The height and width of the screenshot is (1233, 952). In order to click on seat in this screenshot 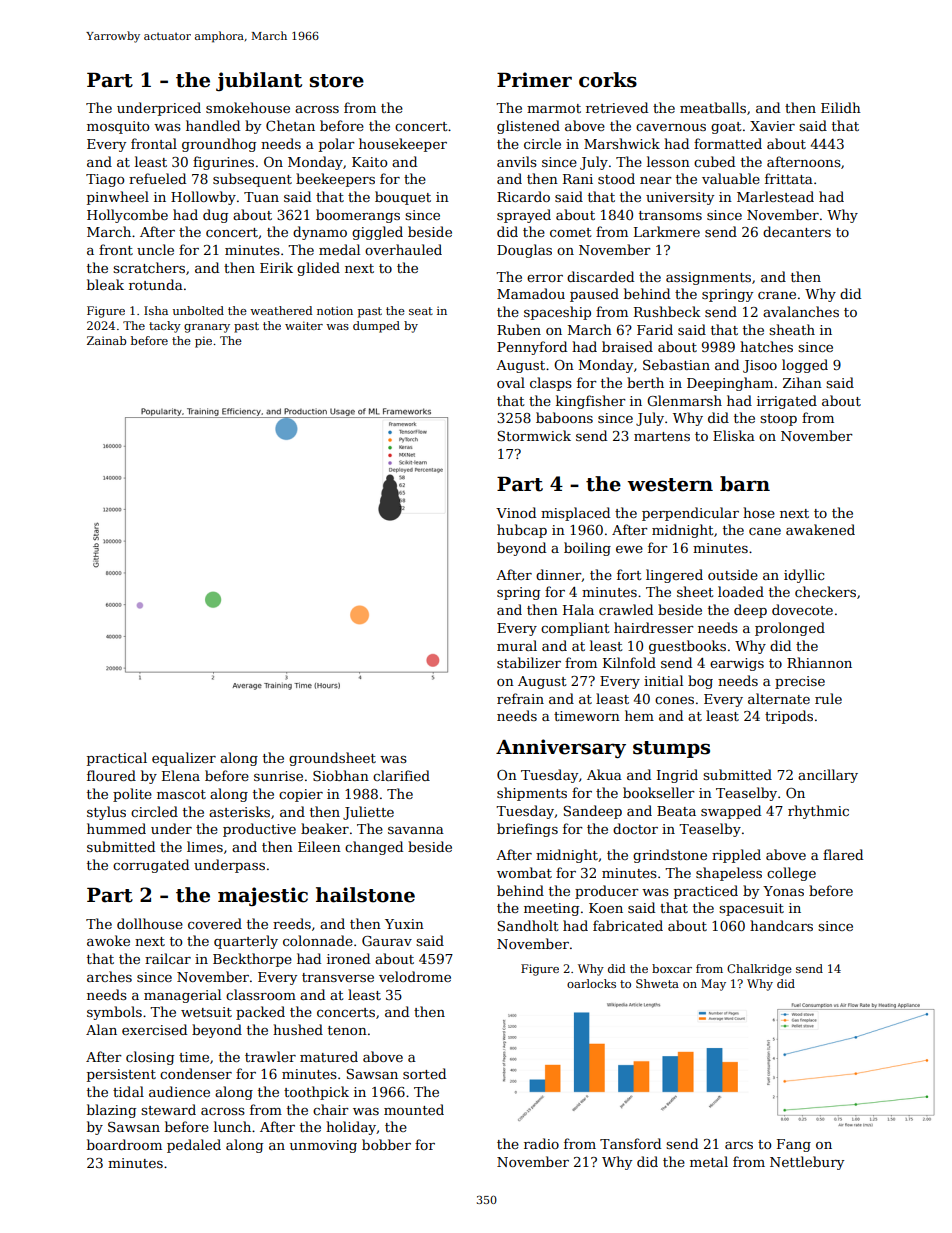, I will do `click(421, 311)`.
